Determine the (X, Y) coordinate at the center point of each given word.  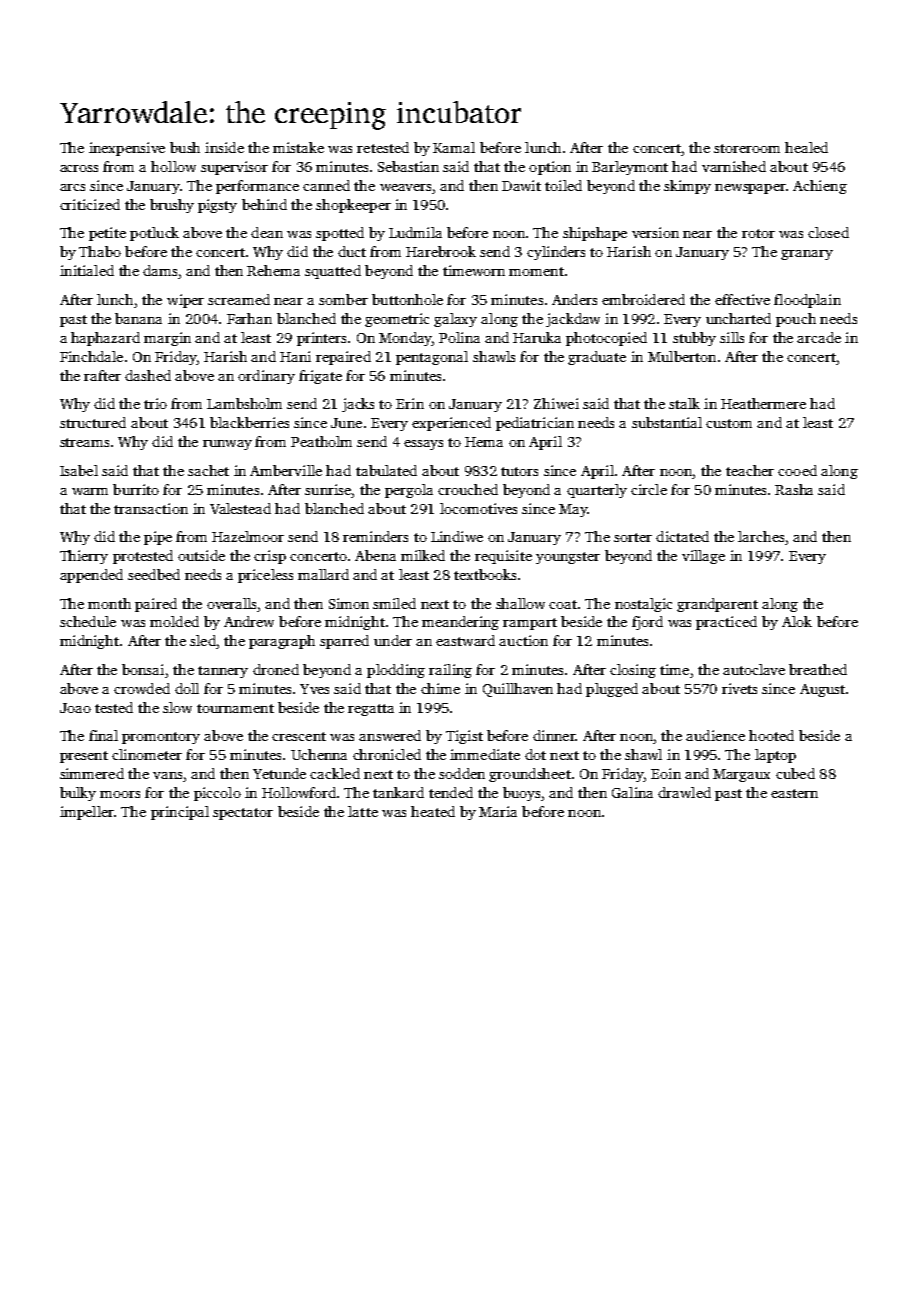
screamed (239, 299)
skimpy (687, 187)
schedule (88, 621)
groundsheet (530, 775)
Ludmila (415, 232)
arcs (72, 187)
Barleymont (630, 168)
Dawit (521, 185)
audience (715, 735)
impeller (87, 813)
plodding (396, 671)
